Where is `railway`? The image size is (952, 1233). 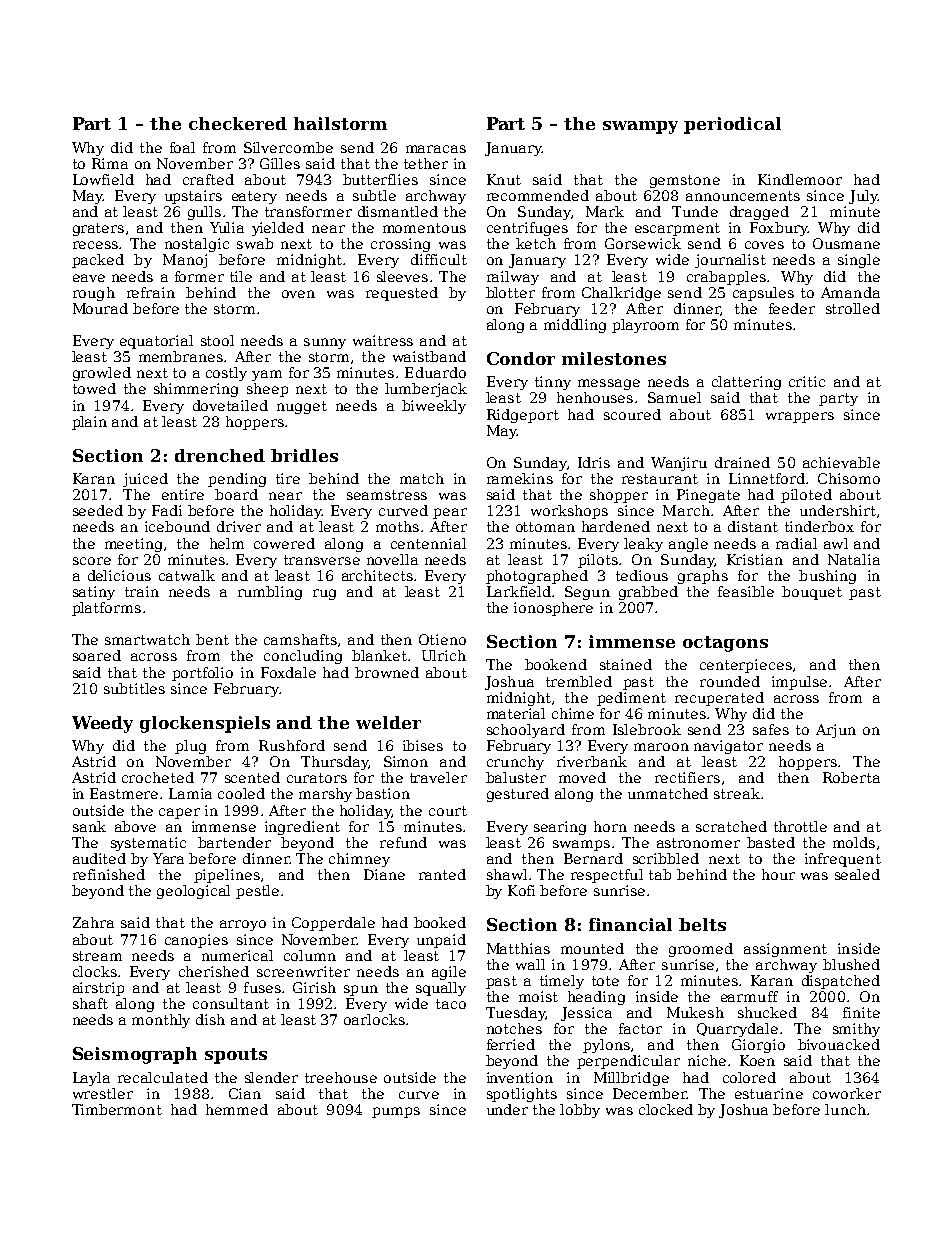 railway is located at coordinates (513, 278).
